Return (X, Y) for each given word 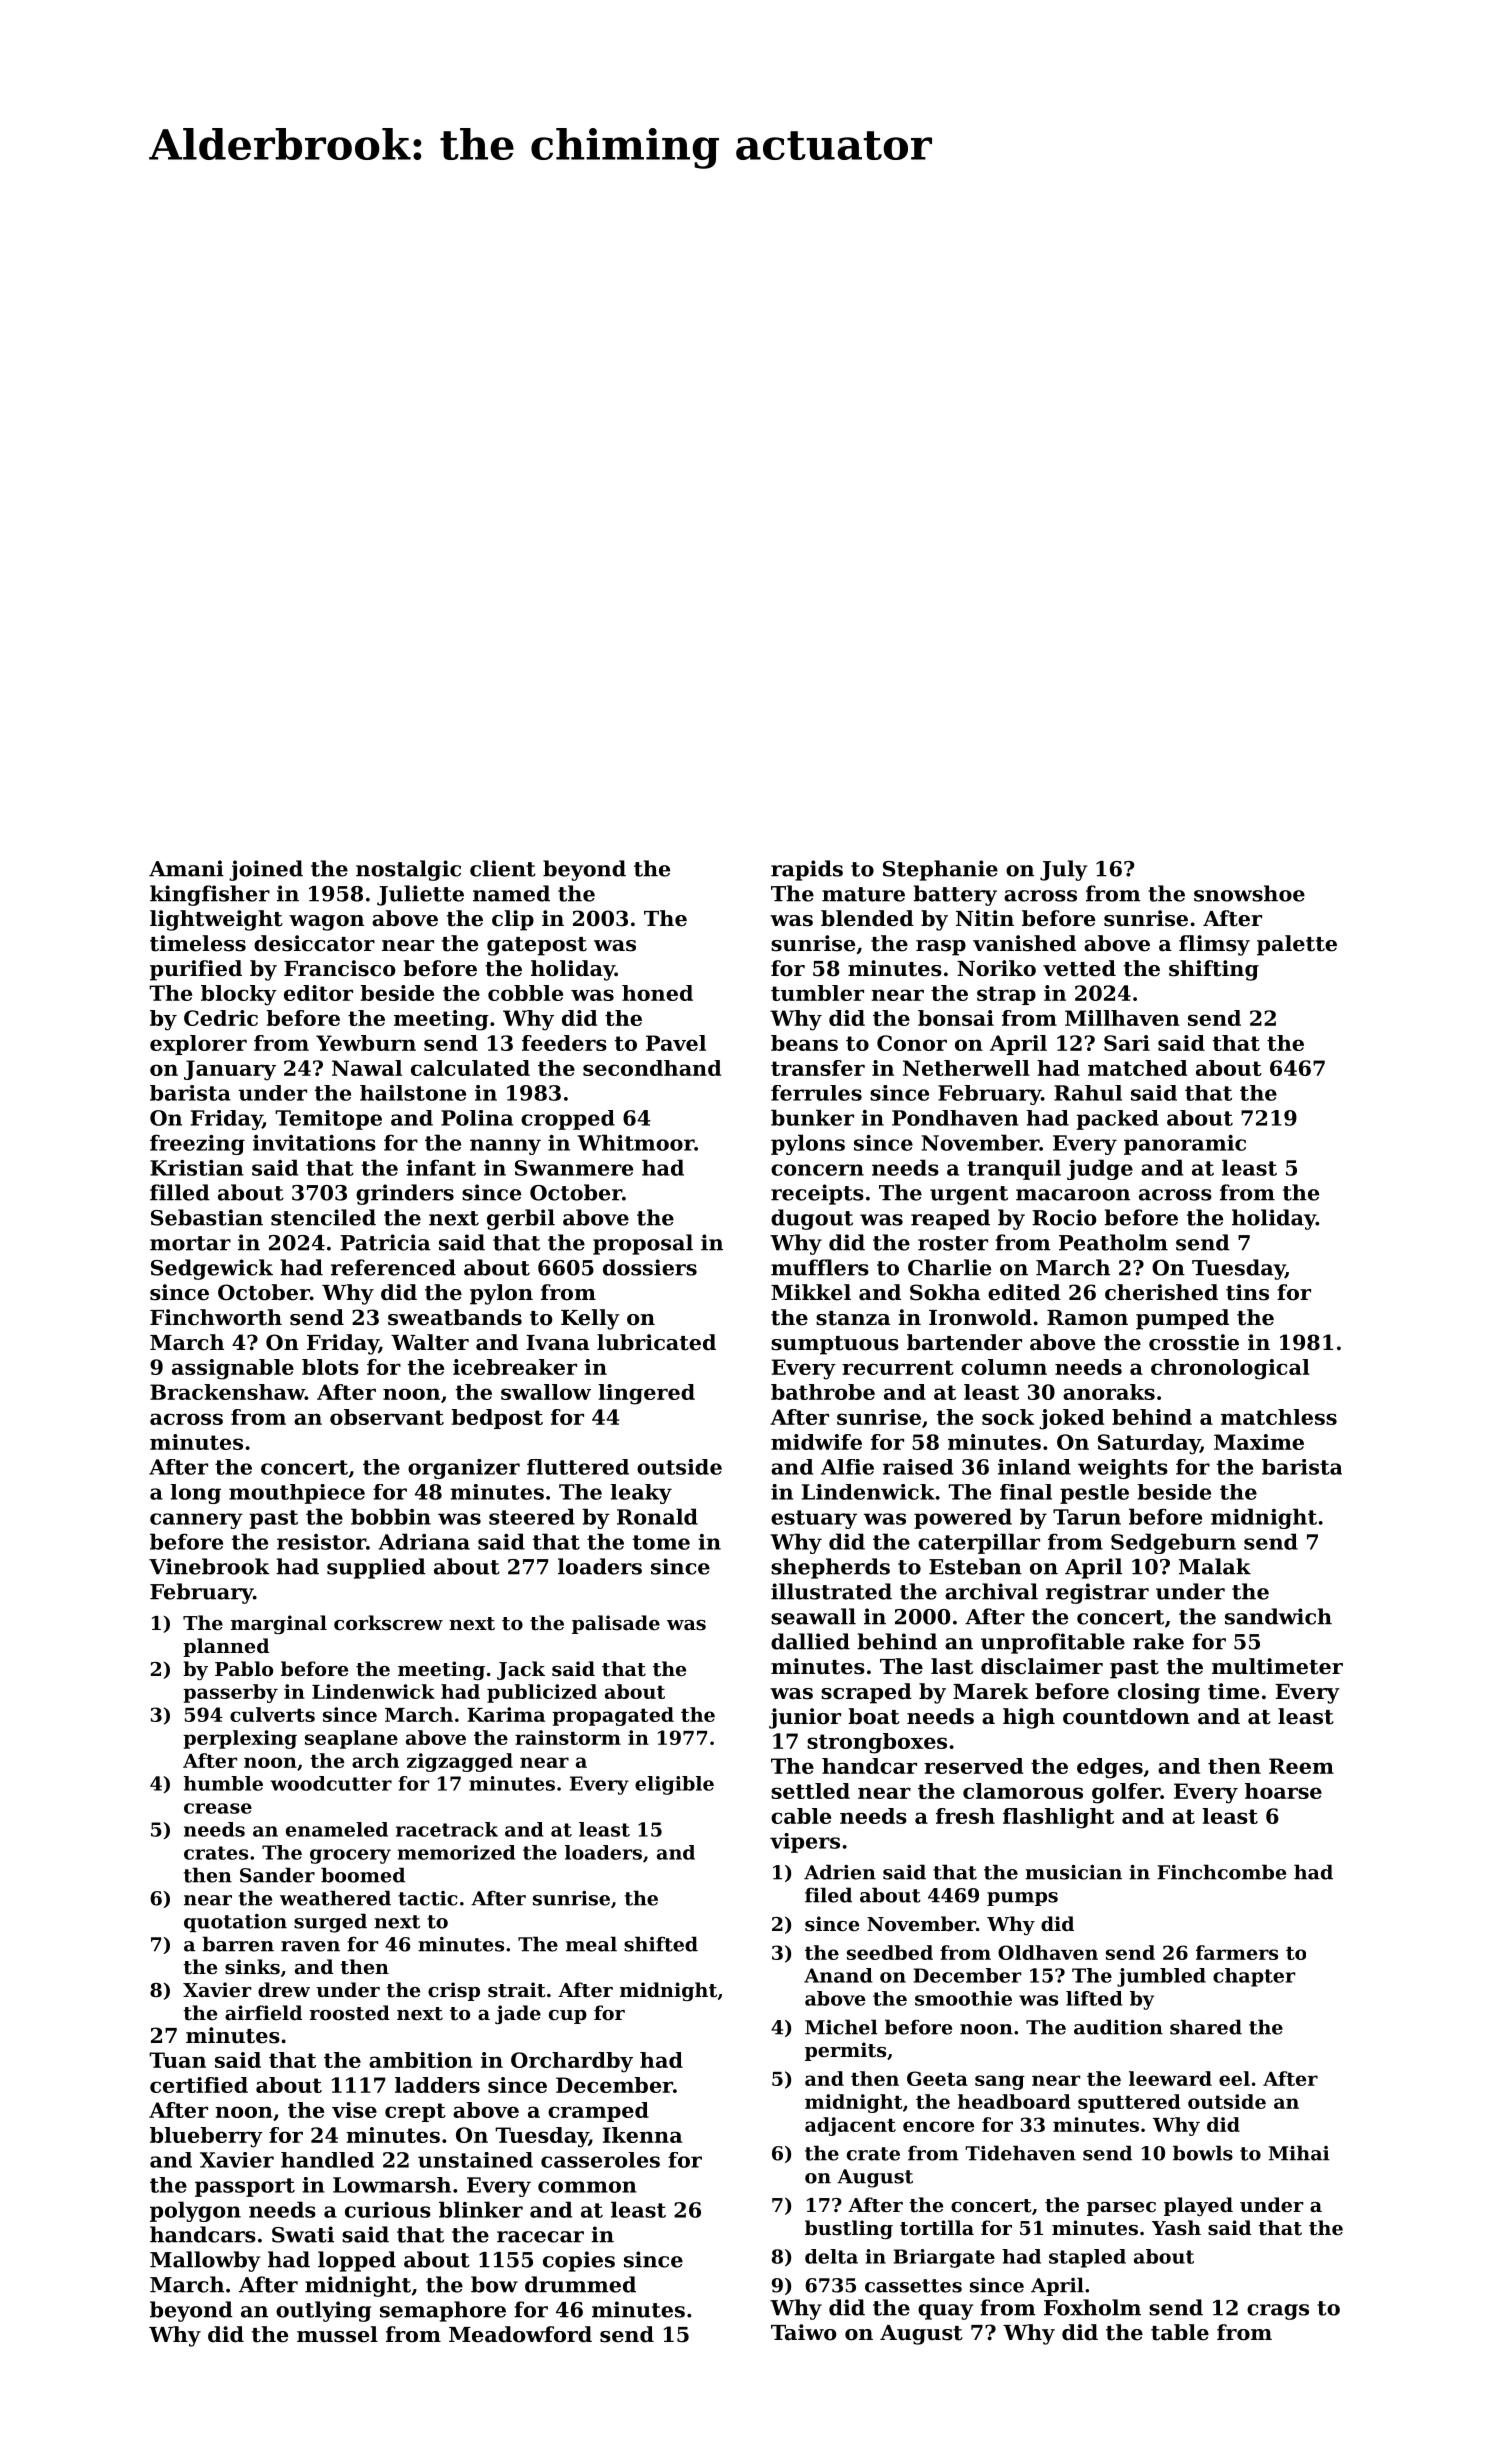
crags (1278, 2312)
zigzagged (460, 1762)
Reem (1301, 1766)
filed (828, 1895)
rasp (941, 948)
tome (661, 1542)
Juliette (420, 895)
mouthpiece (297, 1494)
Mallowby (205, 2261)
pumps (1022, 1899)
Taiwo (804, 2332)
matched (1137, 1068)
